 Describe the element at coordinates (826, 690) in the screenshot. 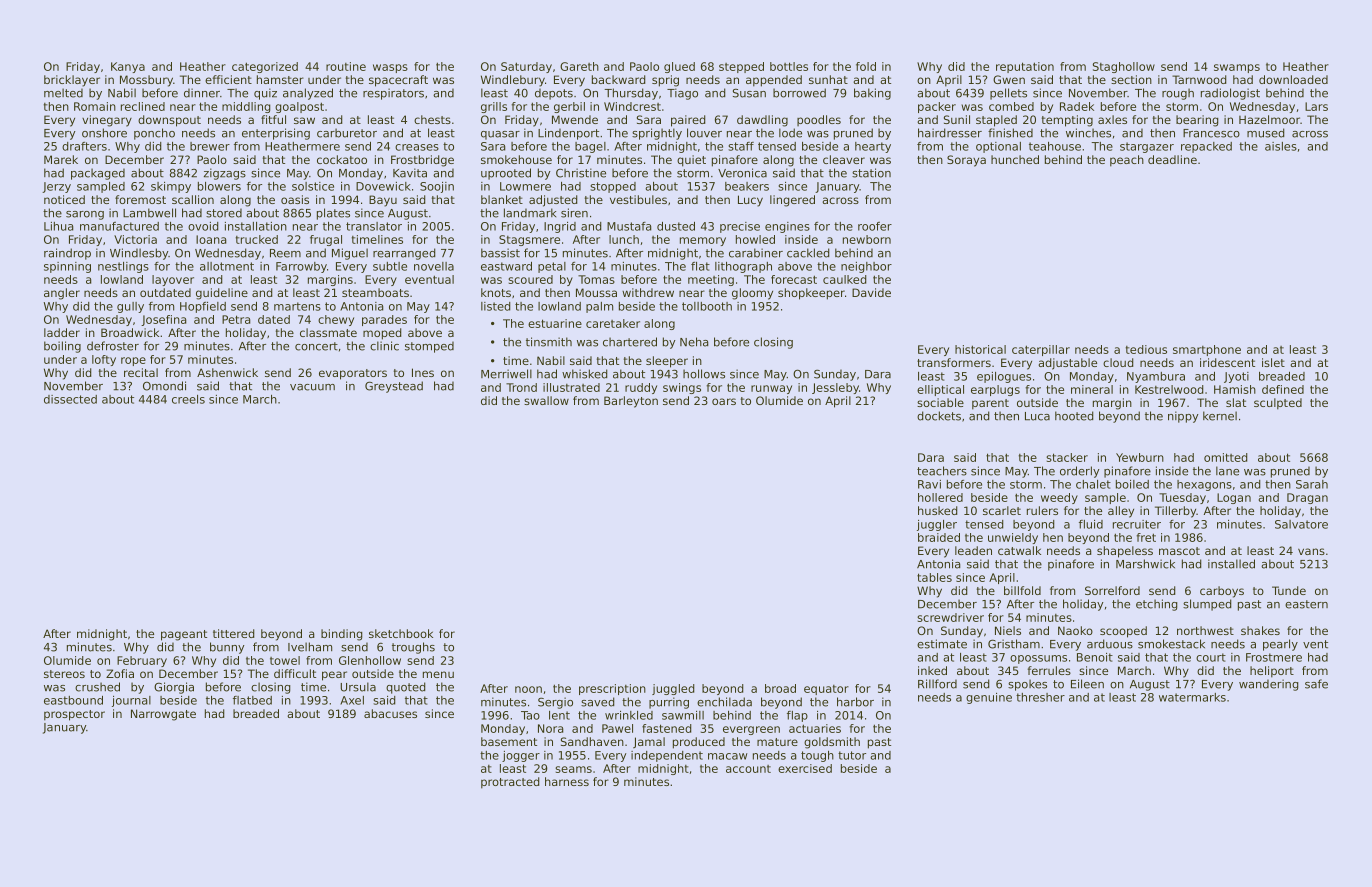

I see `equator` at that location.
